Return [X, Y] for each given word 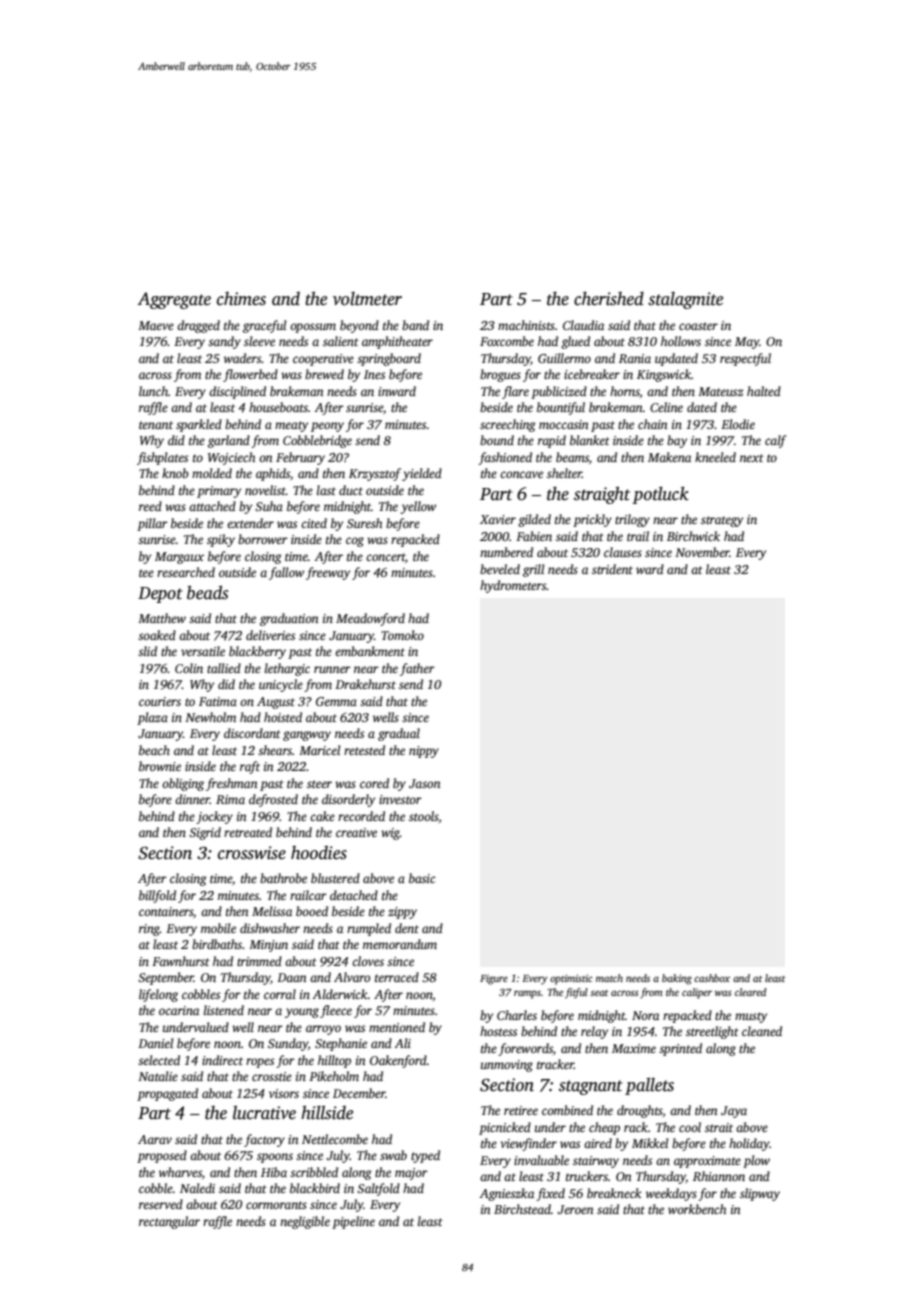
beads [207, 592]
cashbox [712, 978]
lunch [153, 391]
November [702, 552]
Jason [425, 783]
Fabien [534, 536]
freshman [232, 784]
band [415, 325]
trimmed [259, 961]
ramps [527, 994]
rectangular [169, 1222]
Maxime [634, 1048]
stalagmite [685, 300]
